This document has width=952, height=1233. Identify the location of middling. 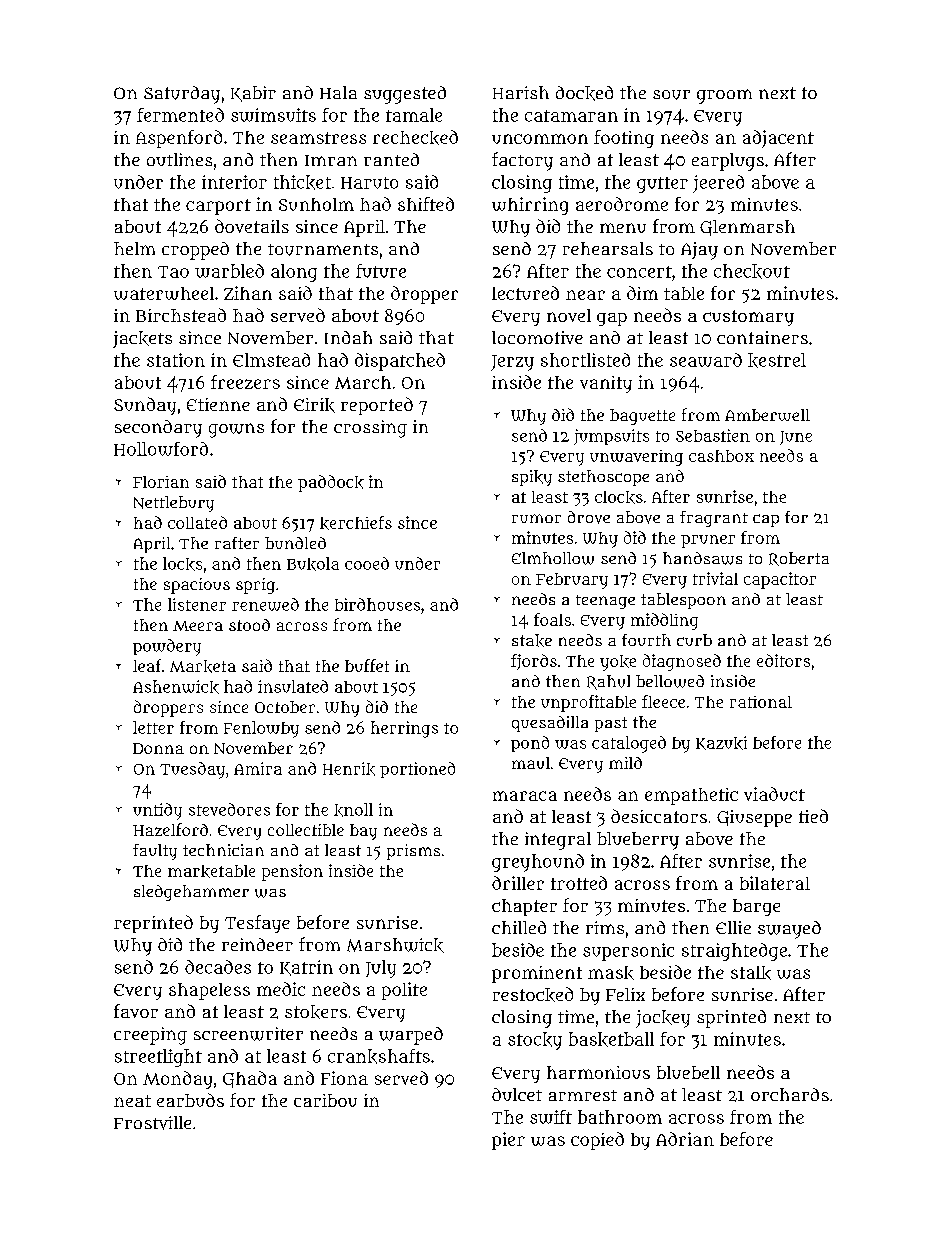
(664, 621).
